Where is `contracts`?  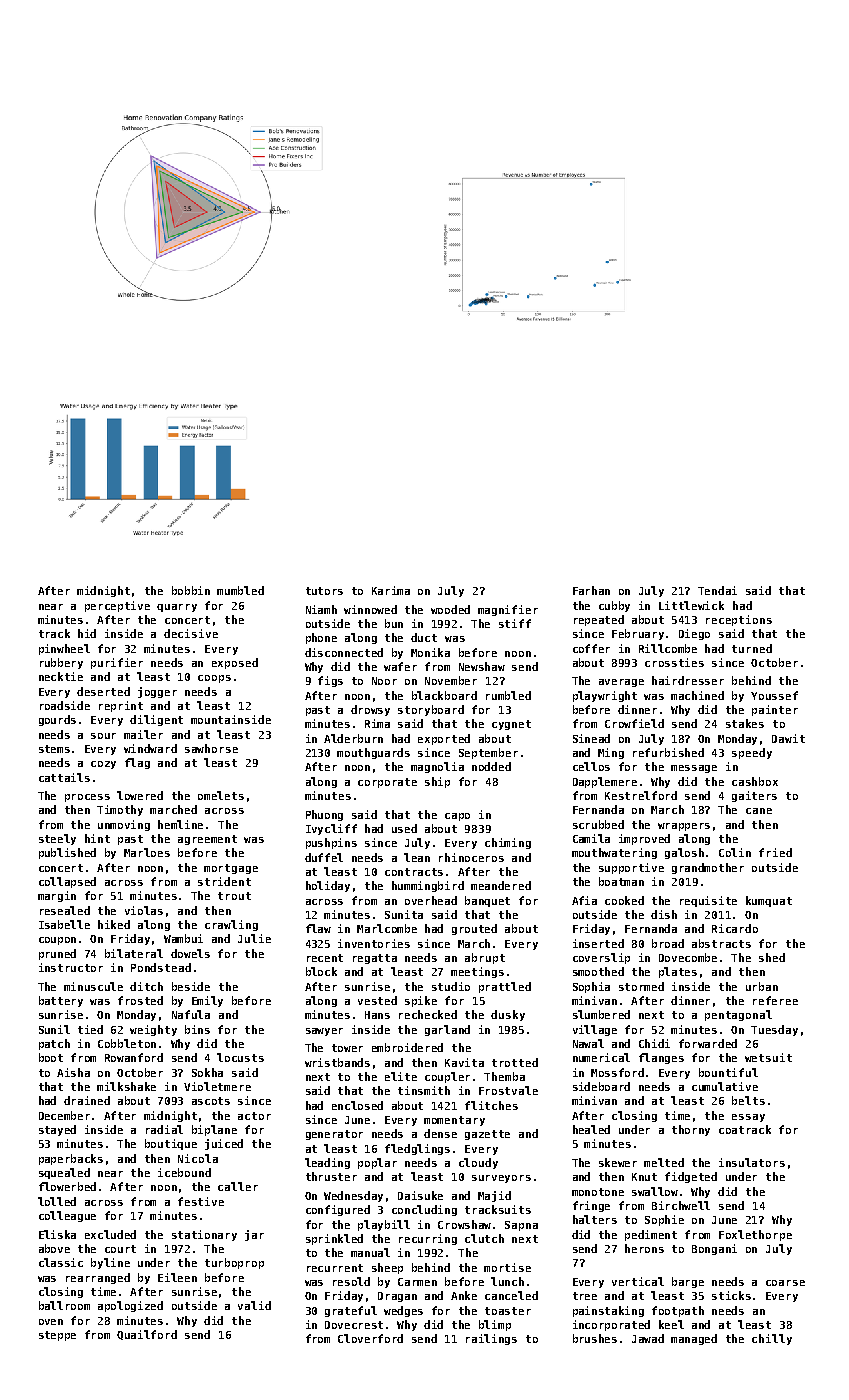 contracts is located at coordinates (414, 872).
